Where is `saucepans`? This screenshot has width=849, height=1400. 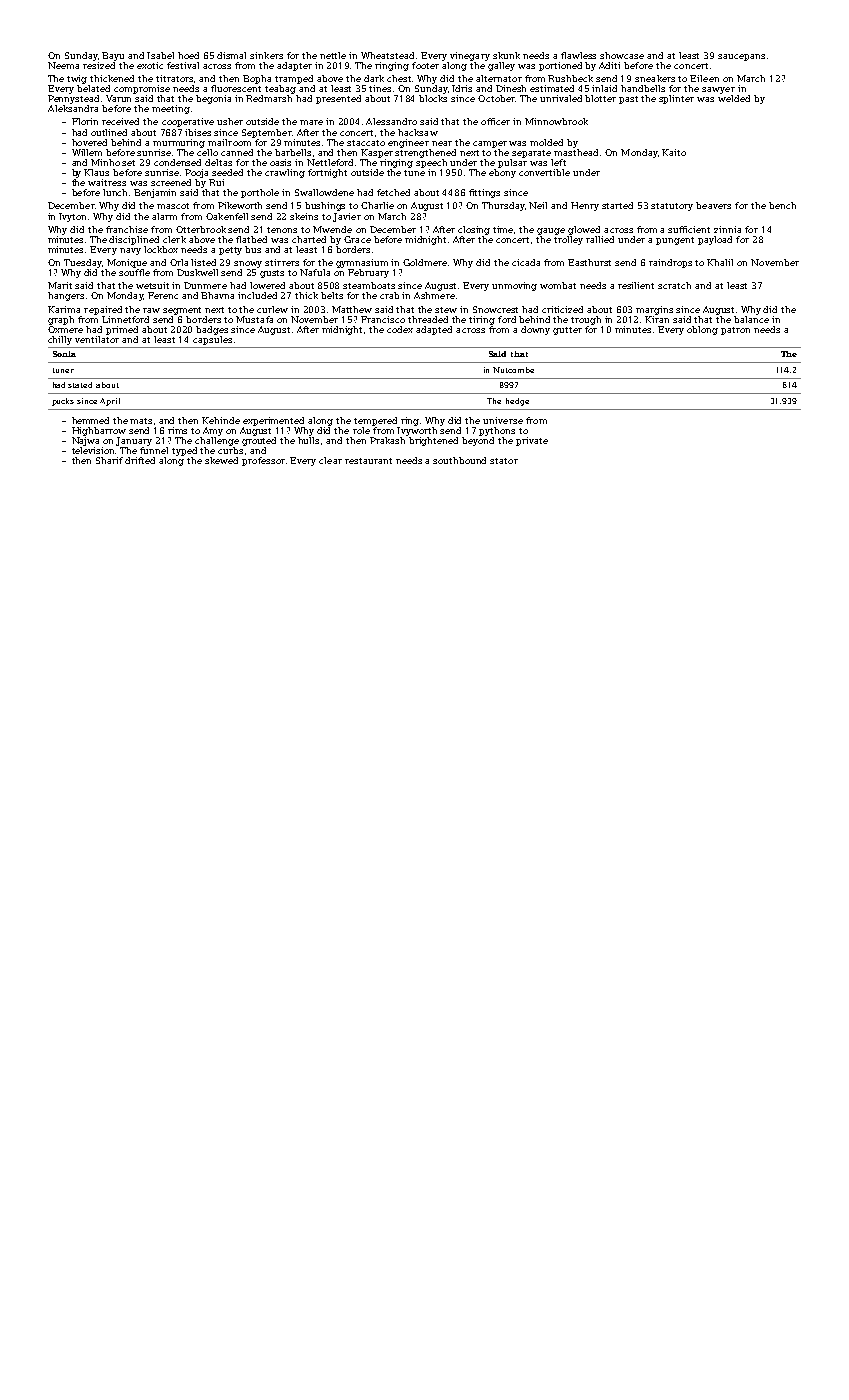 saucepans is located at coordinates (741, 57).
